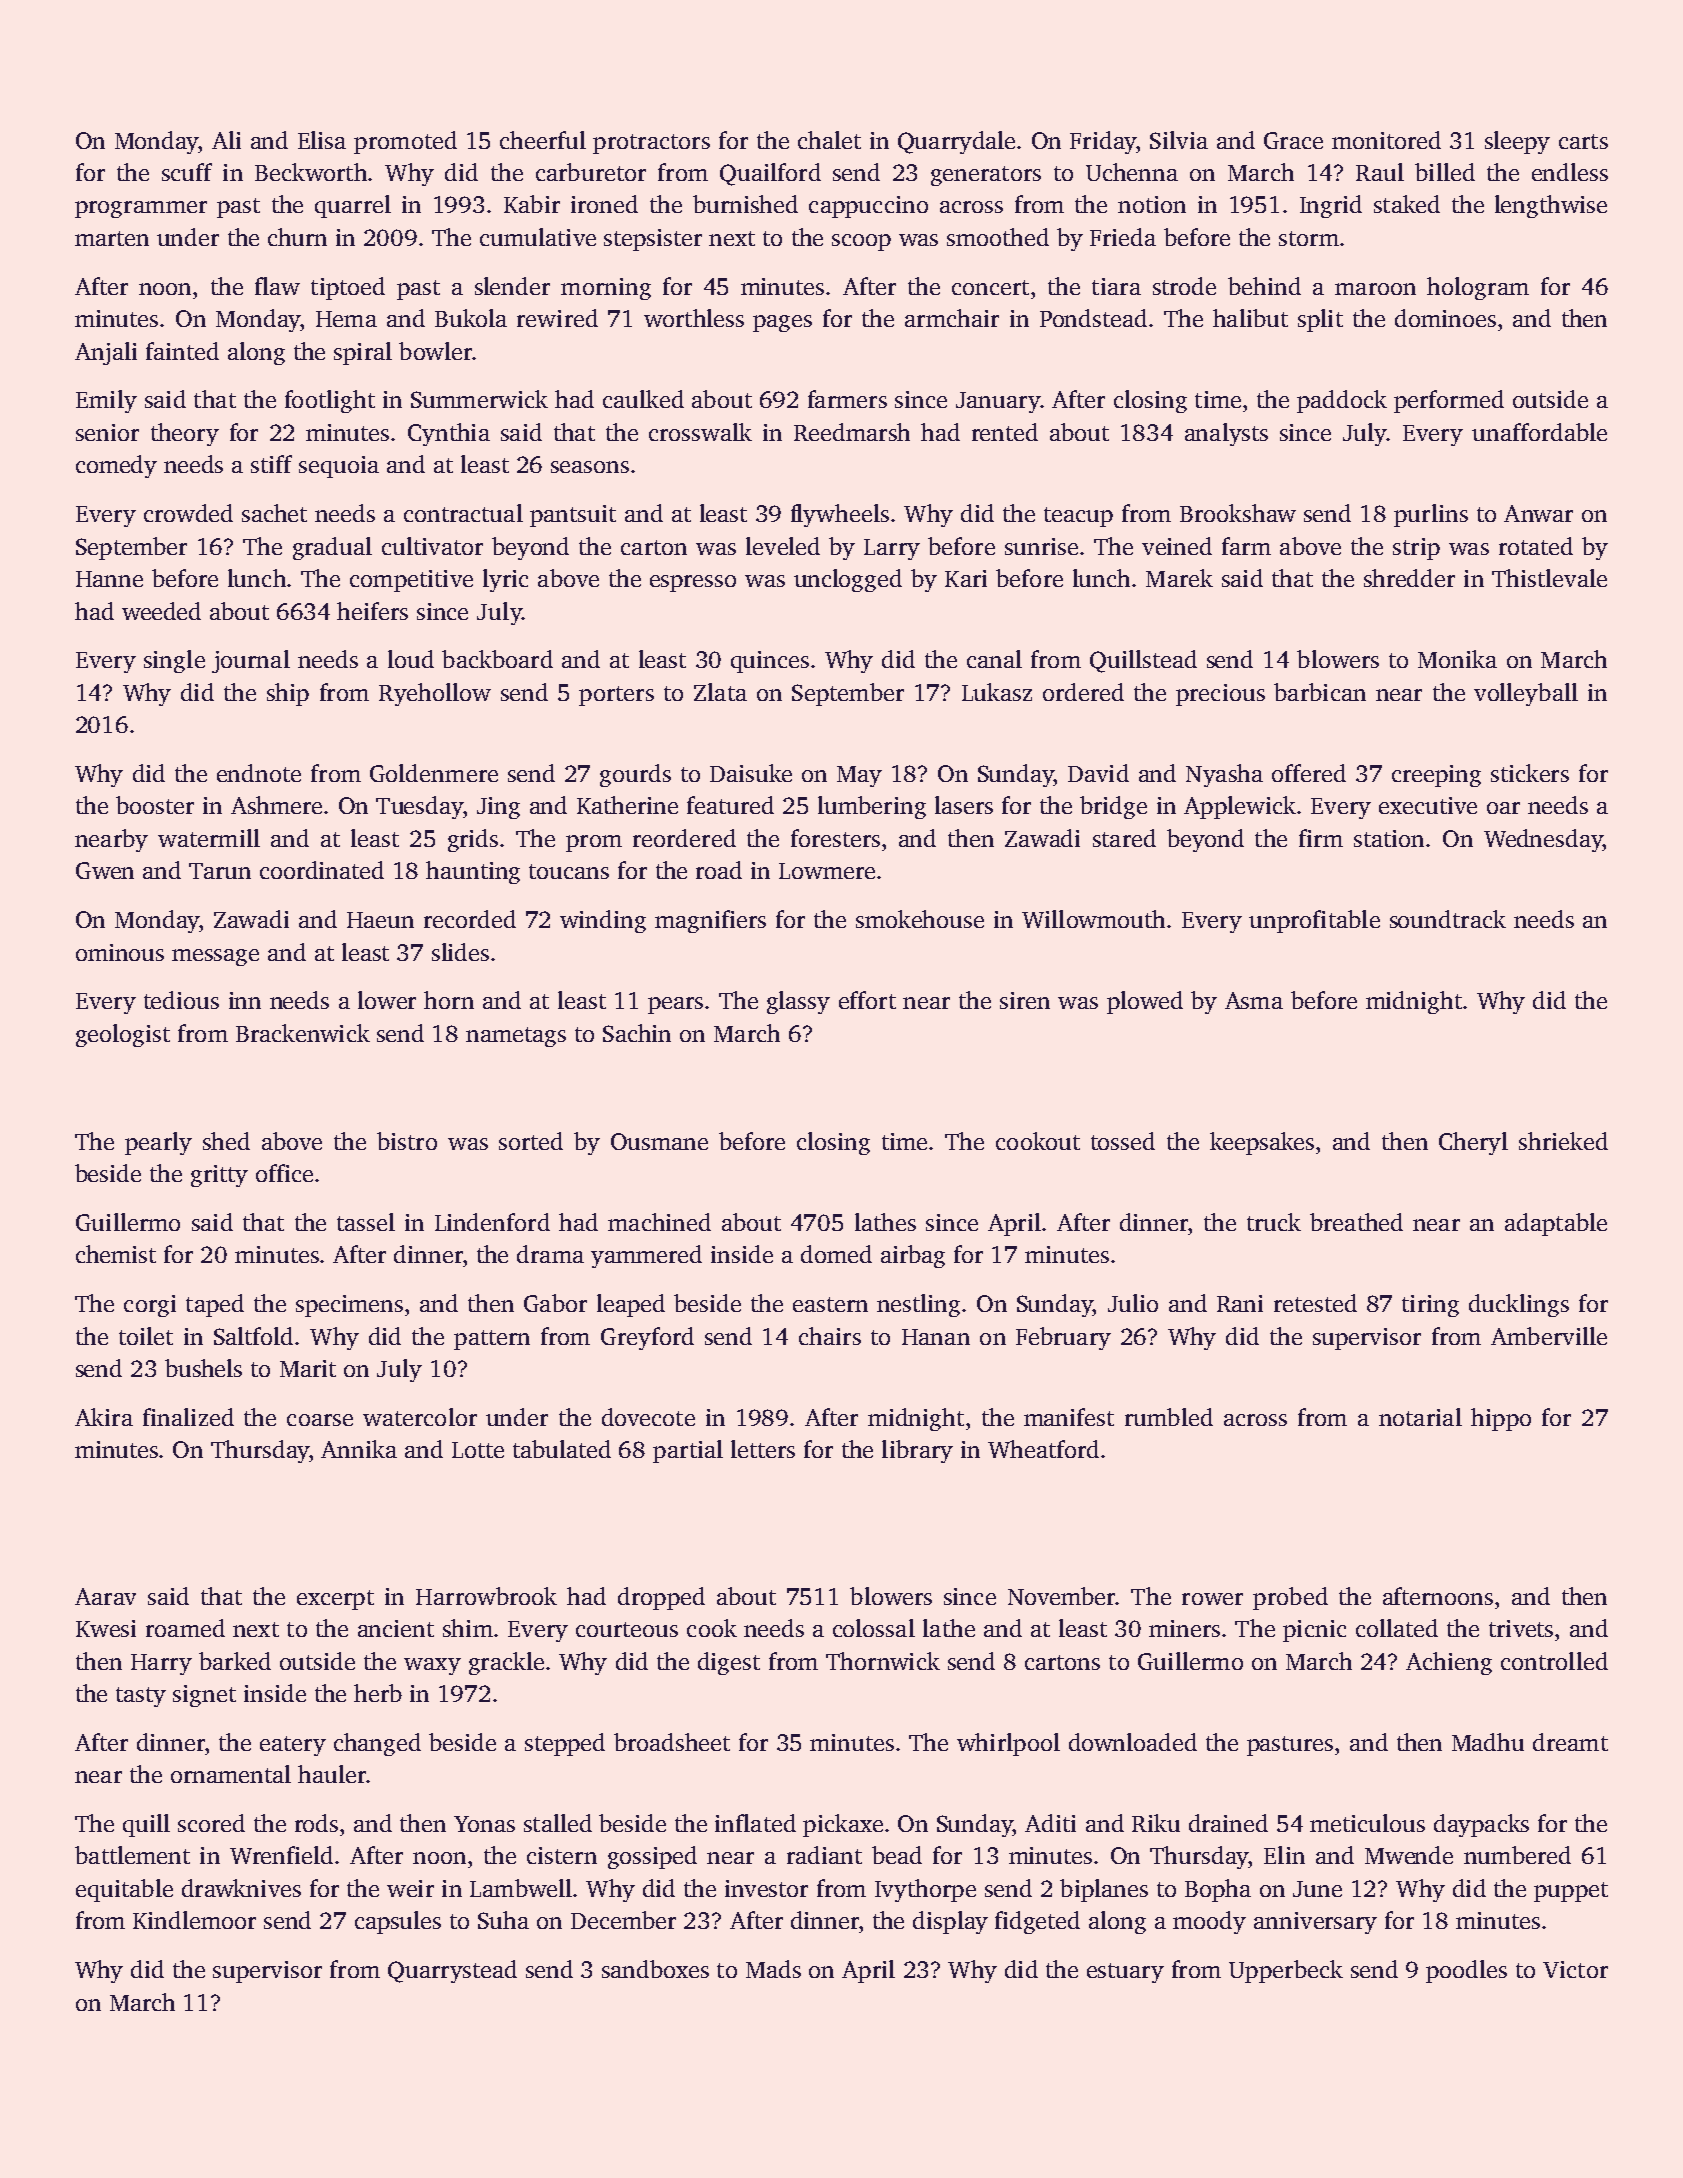 This image has height=2178, width=1683. I want to click on waxy, so click(432, 1666).
